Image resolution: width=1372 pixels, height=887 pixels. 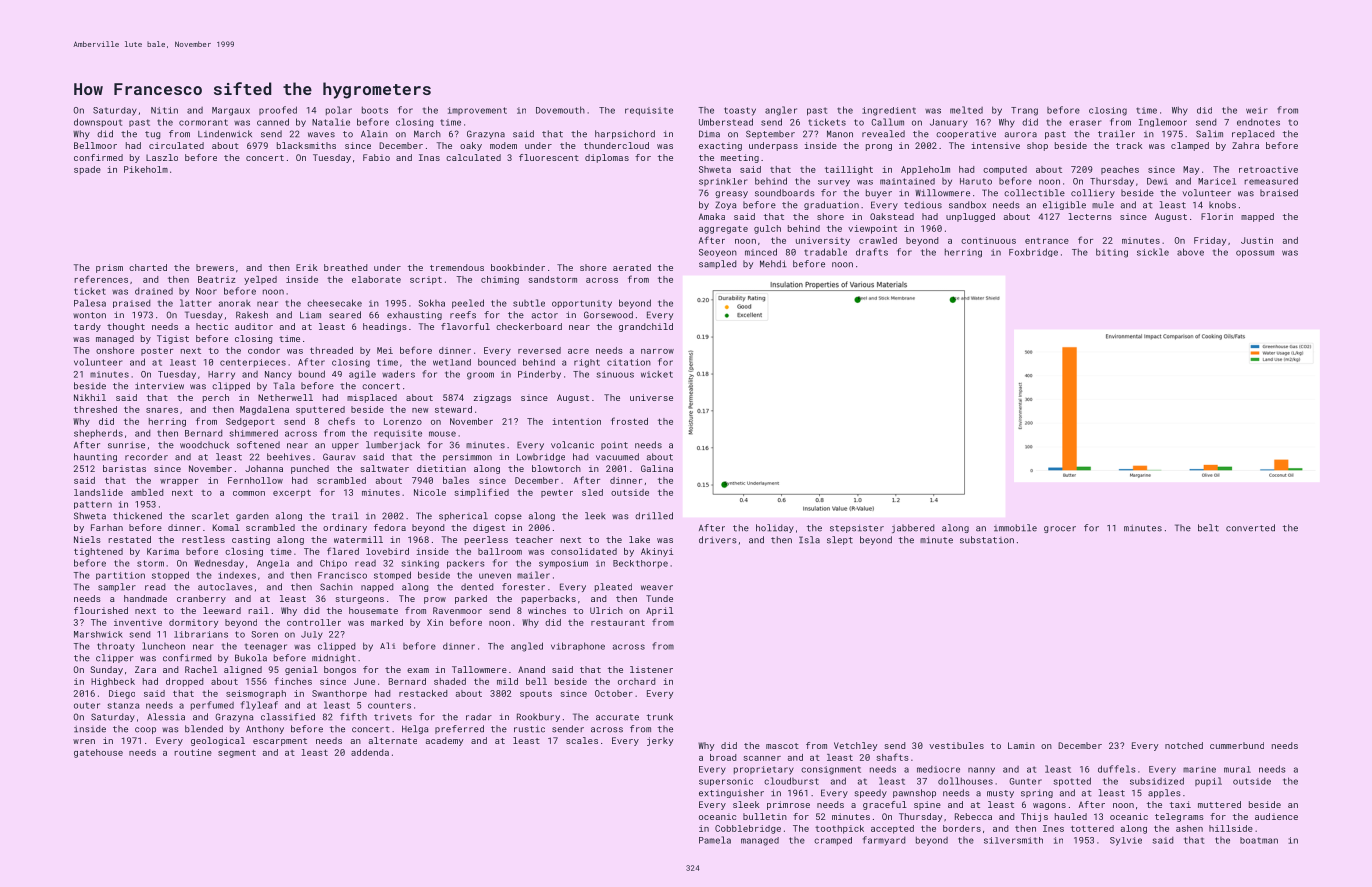 What do you see at coordinates (1024, 111) in the image?
I see `Trang` at bounding box center [1024, 111].
